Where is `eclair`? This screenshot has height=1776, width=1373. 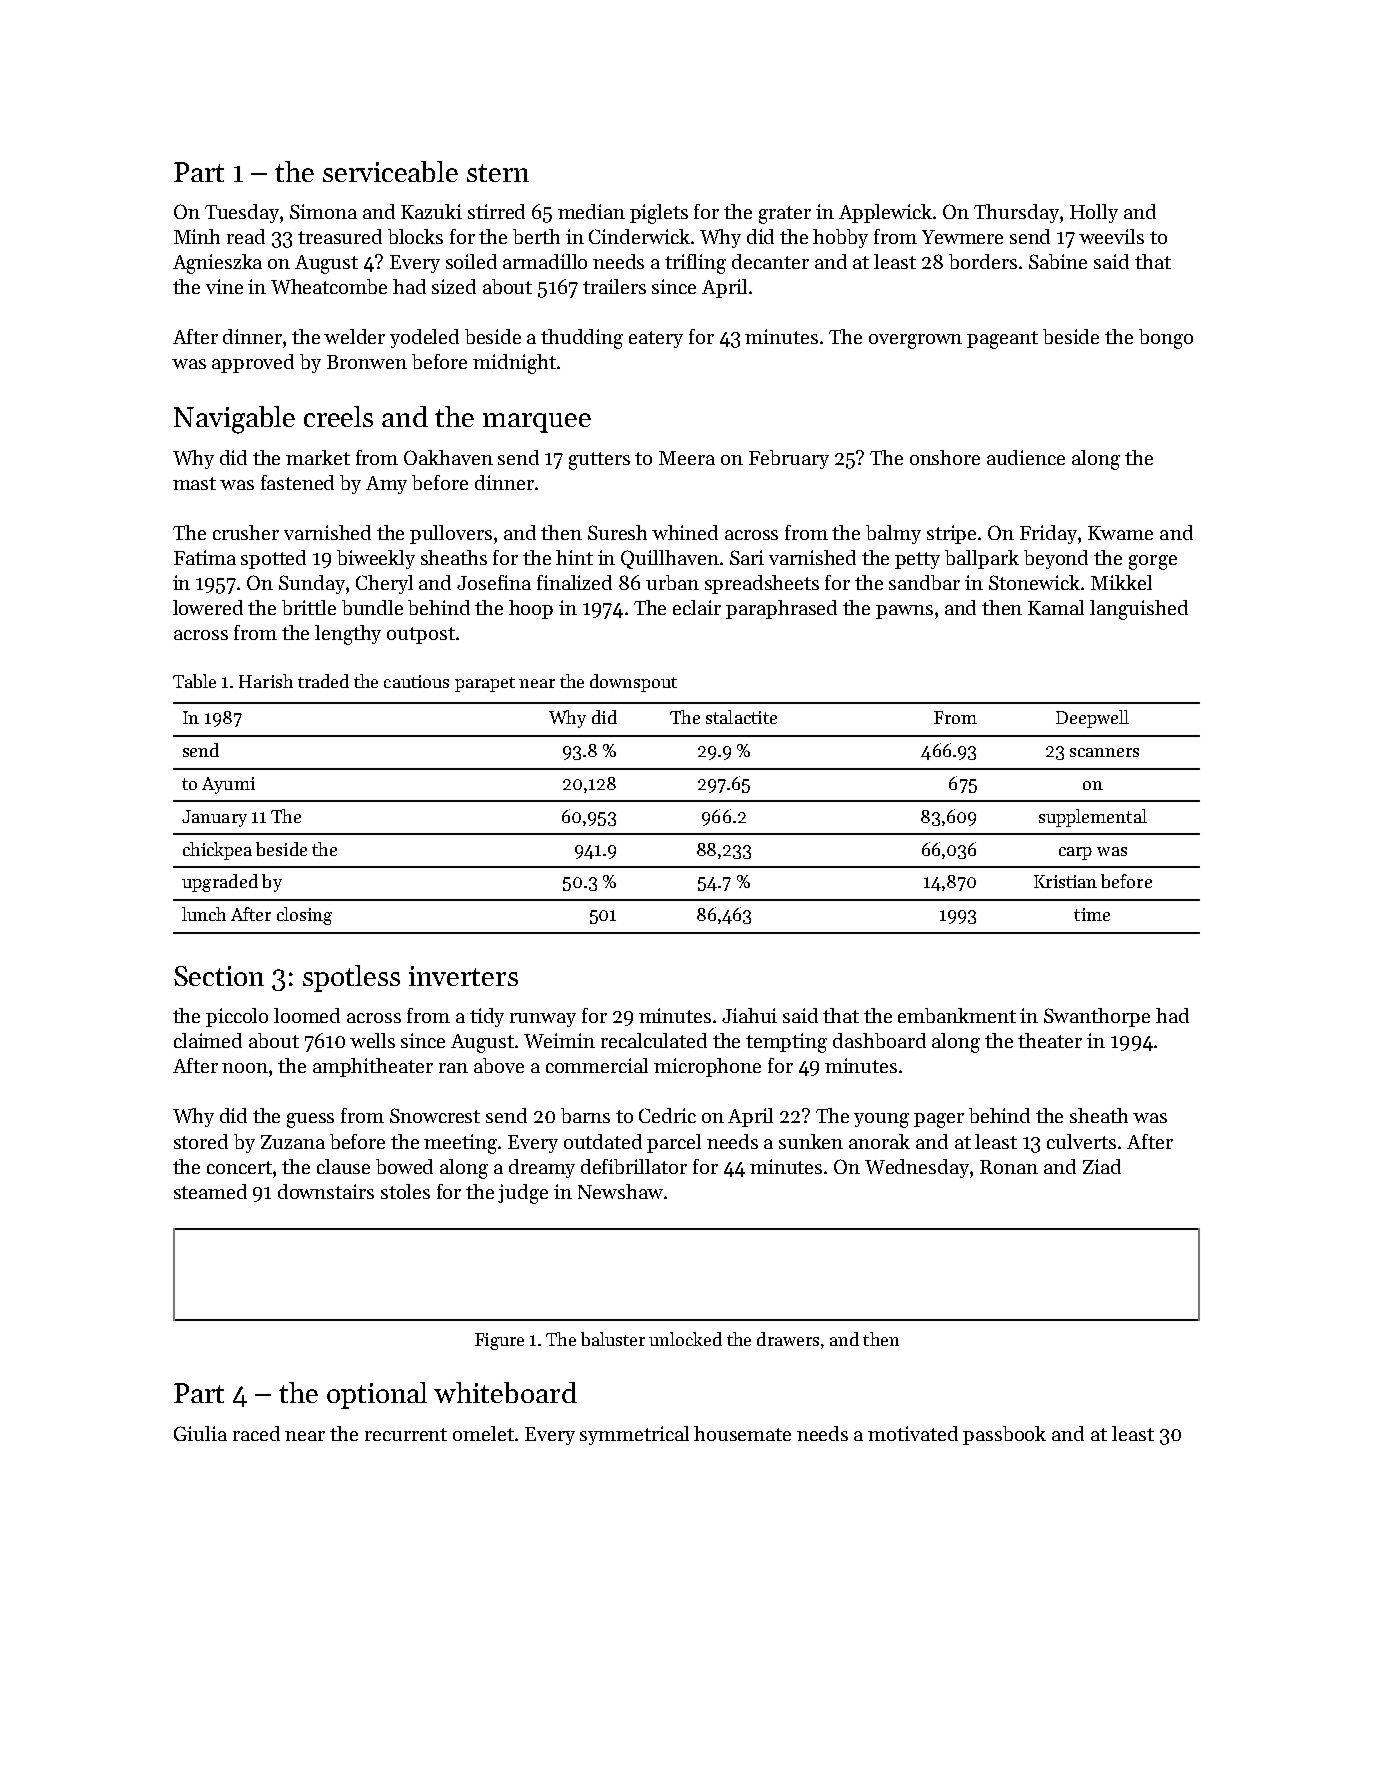 eclair is located at coordinates (697, 607).
